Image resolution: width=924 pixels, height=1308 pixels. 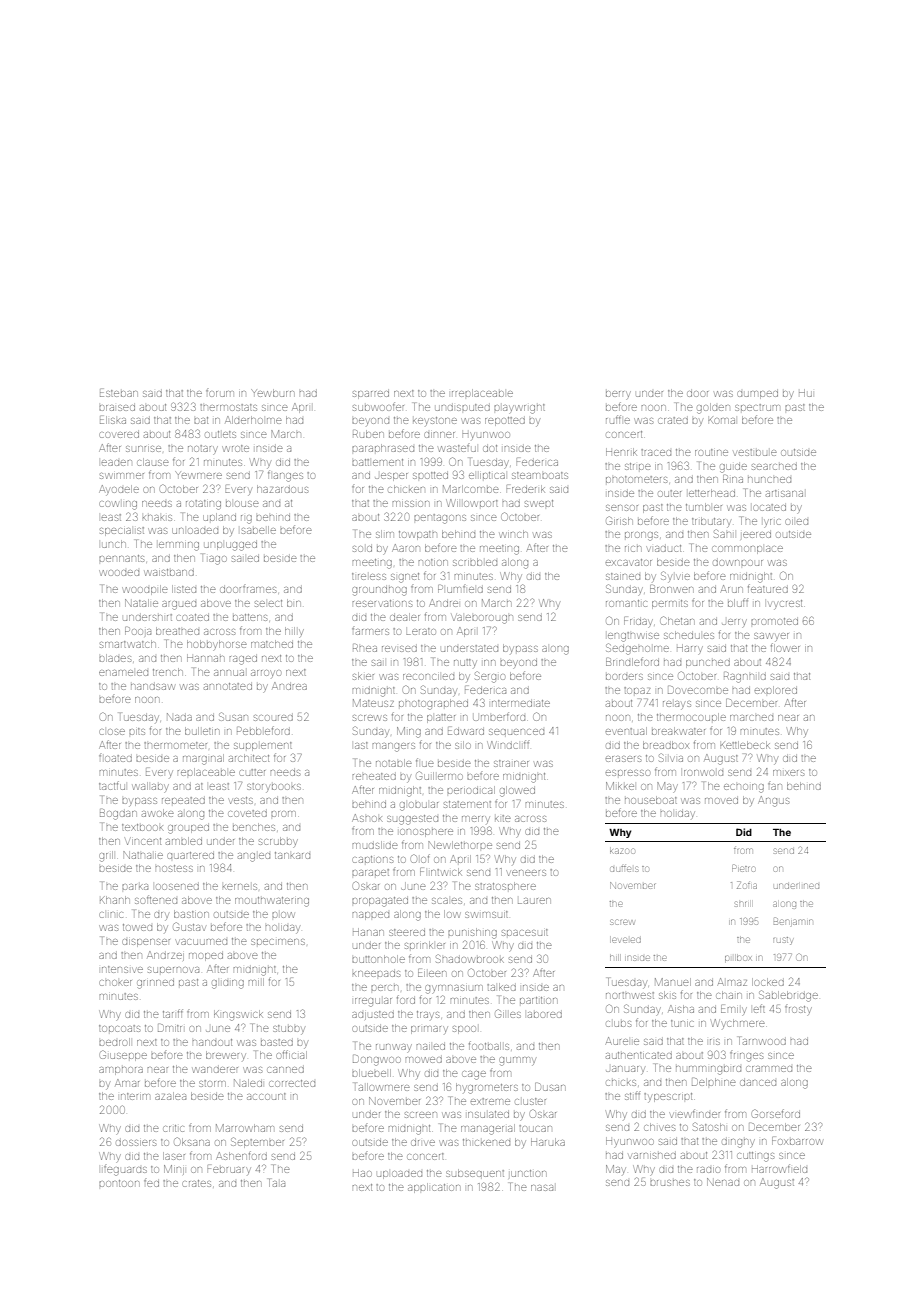 I want to click on routine, so click(x=711, y=452).
